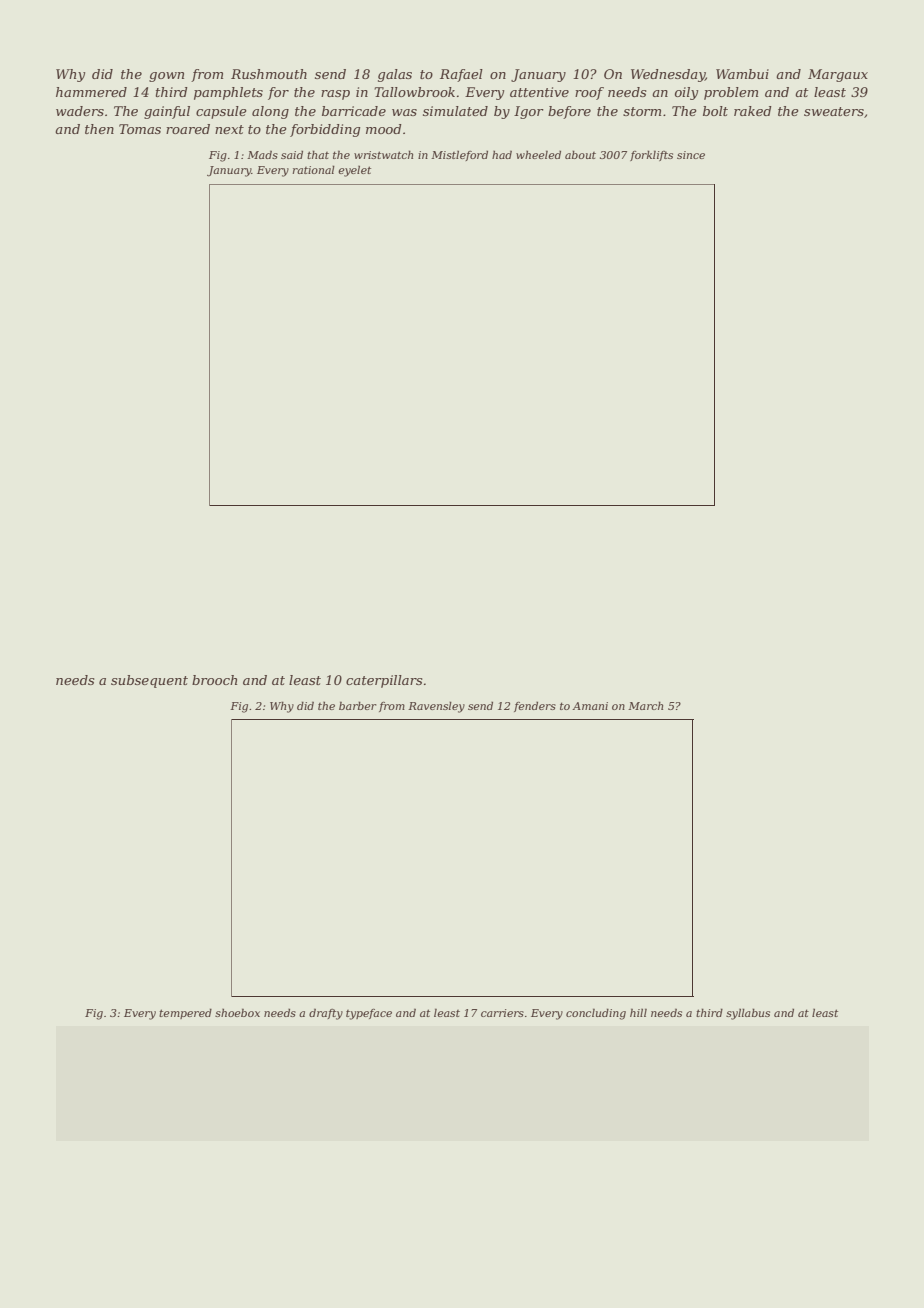  I want to click on Rafael, so click(461, 75).
